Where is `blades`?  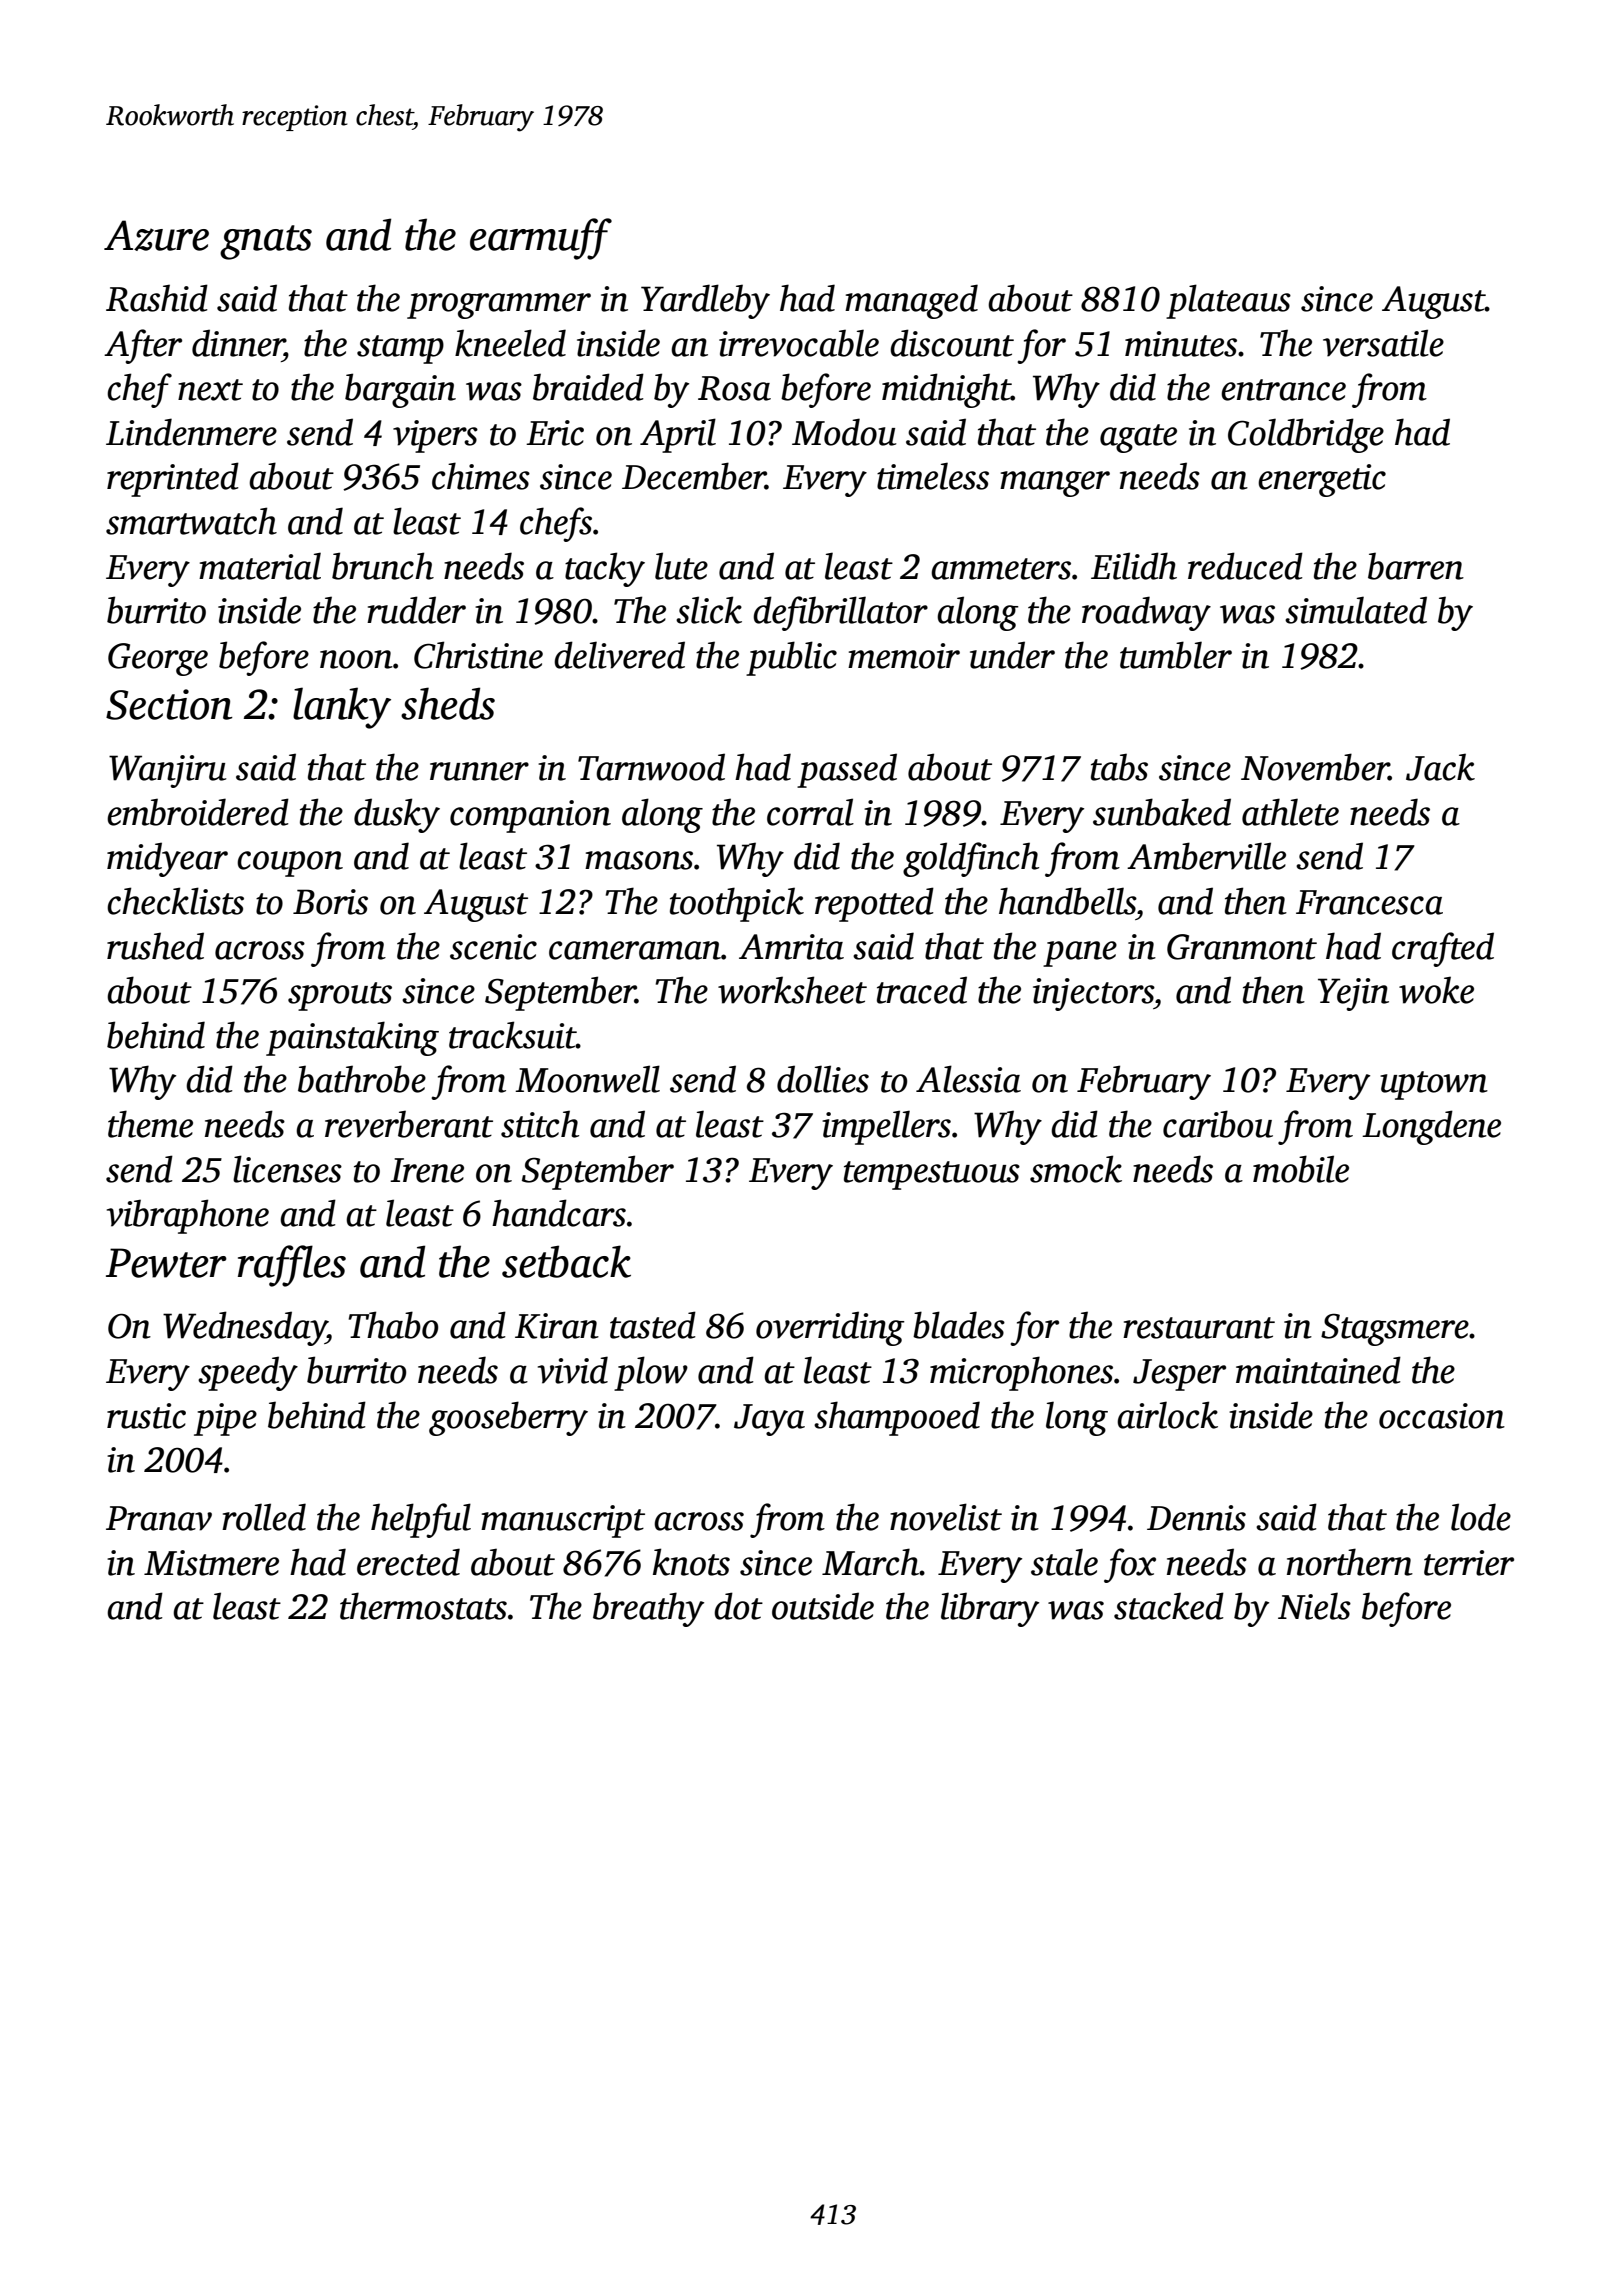 blades is located at coordinates (959, 1325).
